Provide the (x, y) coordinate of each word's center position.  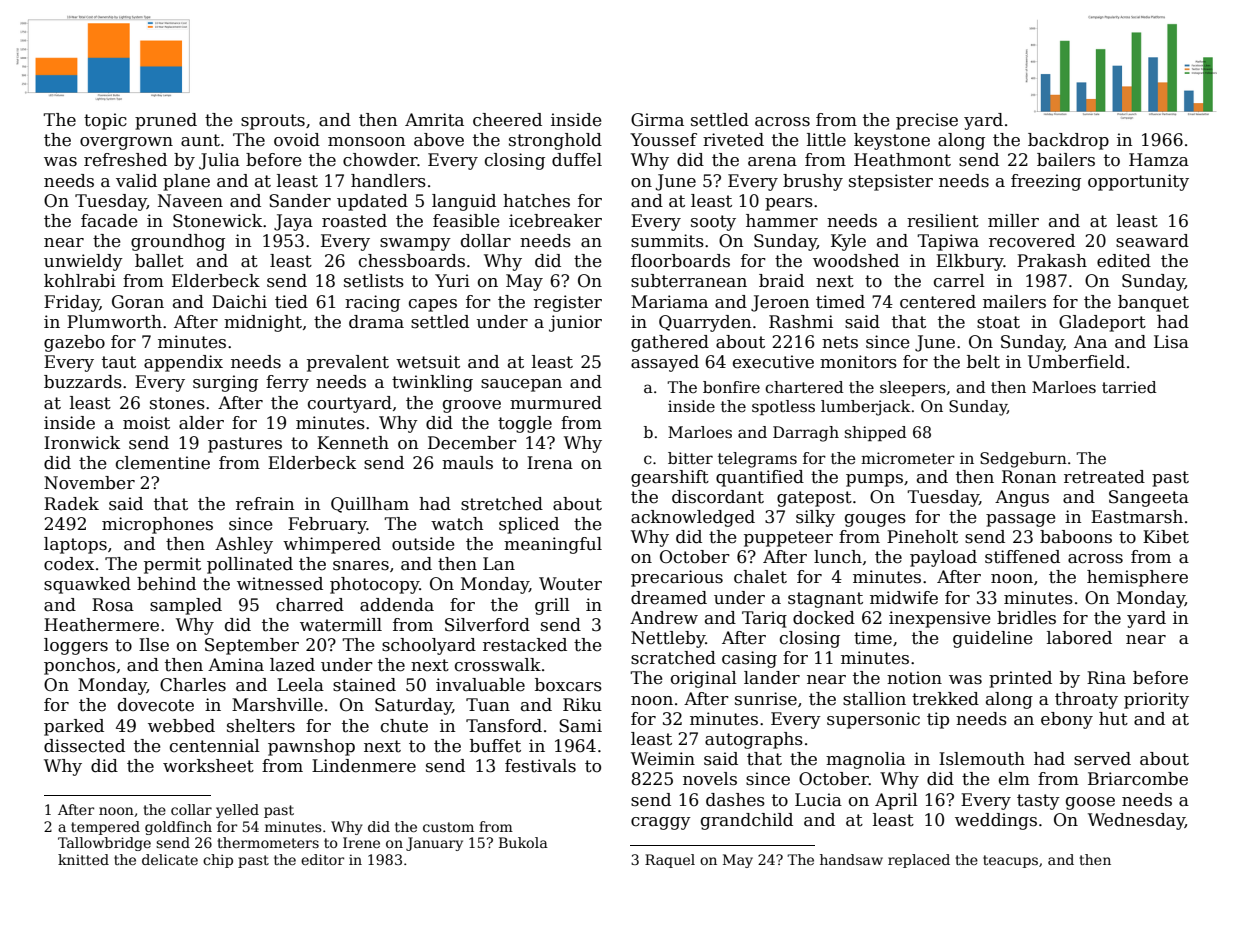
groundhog (178, 242)
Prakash (1052, 261)
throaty (1086, 700)
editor (322, 859)
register (568, 303)
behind (166, 584)
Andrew (664, 618)
